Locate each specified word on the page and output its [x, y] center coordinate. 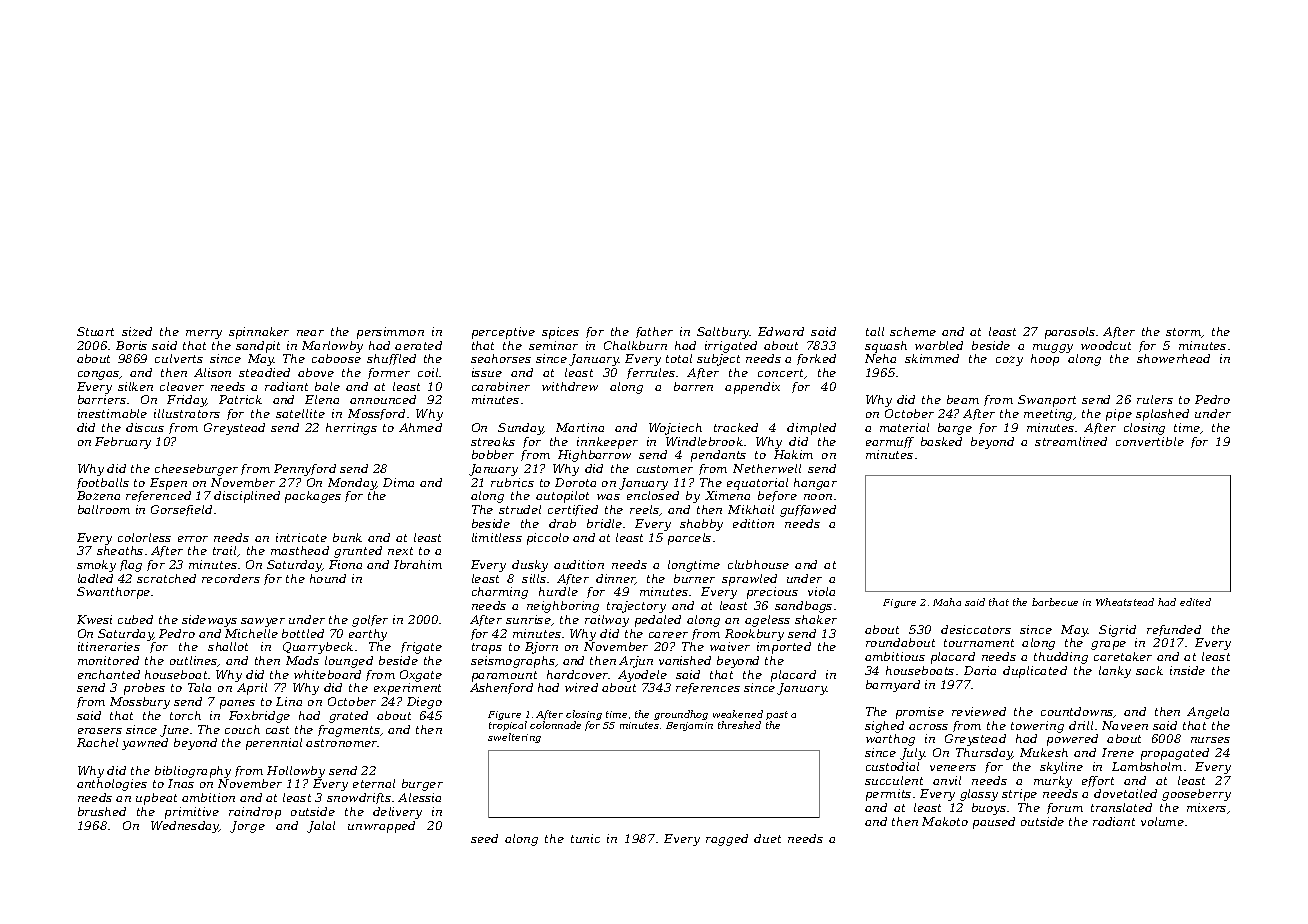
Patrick [240, 399]
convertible [1150, 441]
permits [888, 795]
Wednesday [185, 827]
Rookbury [754, 635]
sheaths [120, 550]
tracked [736, 427]
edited [1195, 602]
